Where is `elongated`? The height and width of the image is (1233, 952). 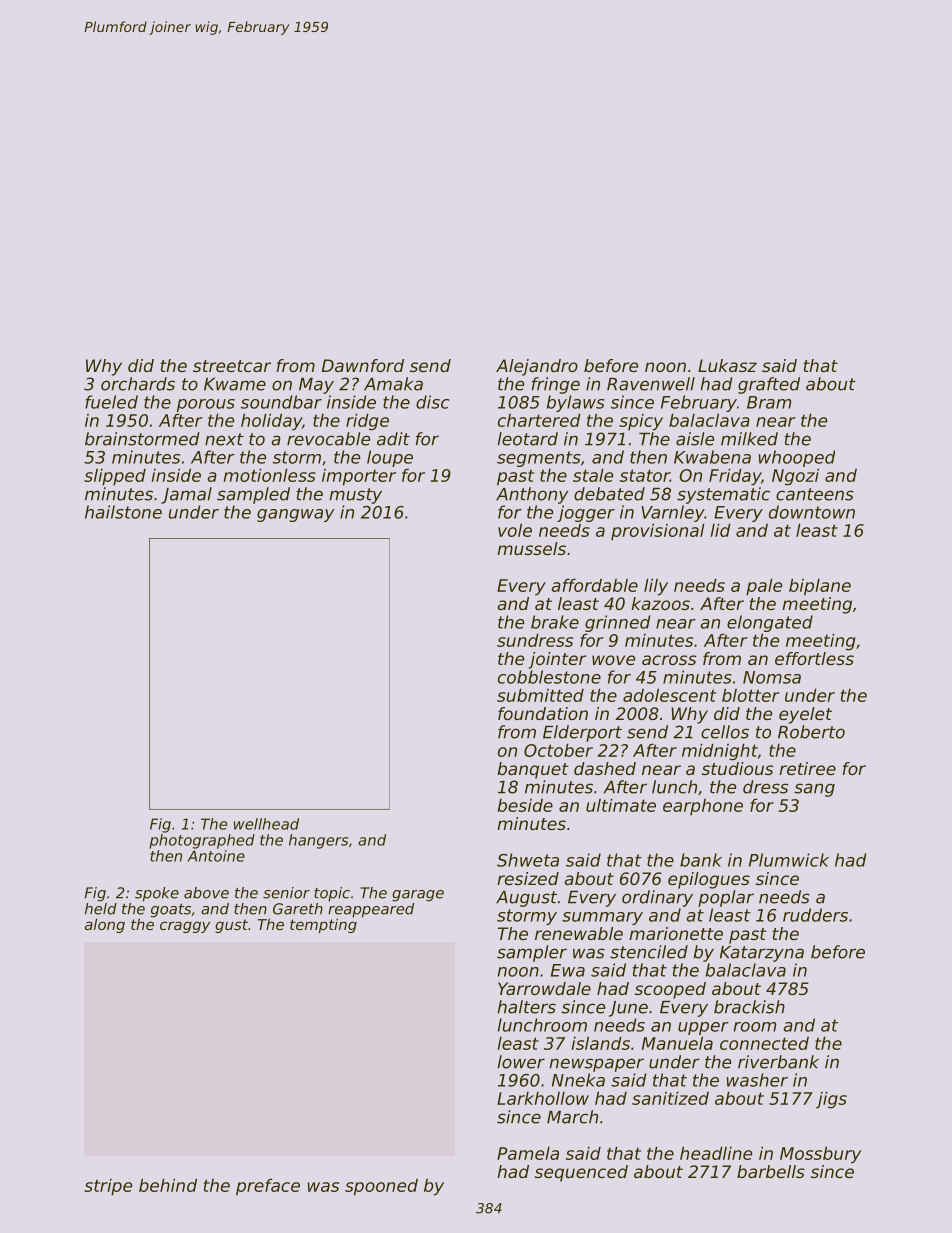 elongated is located at coordinates (770, 623).
